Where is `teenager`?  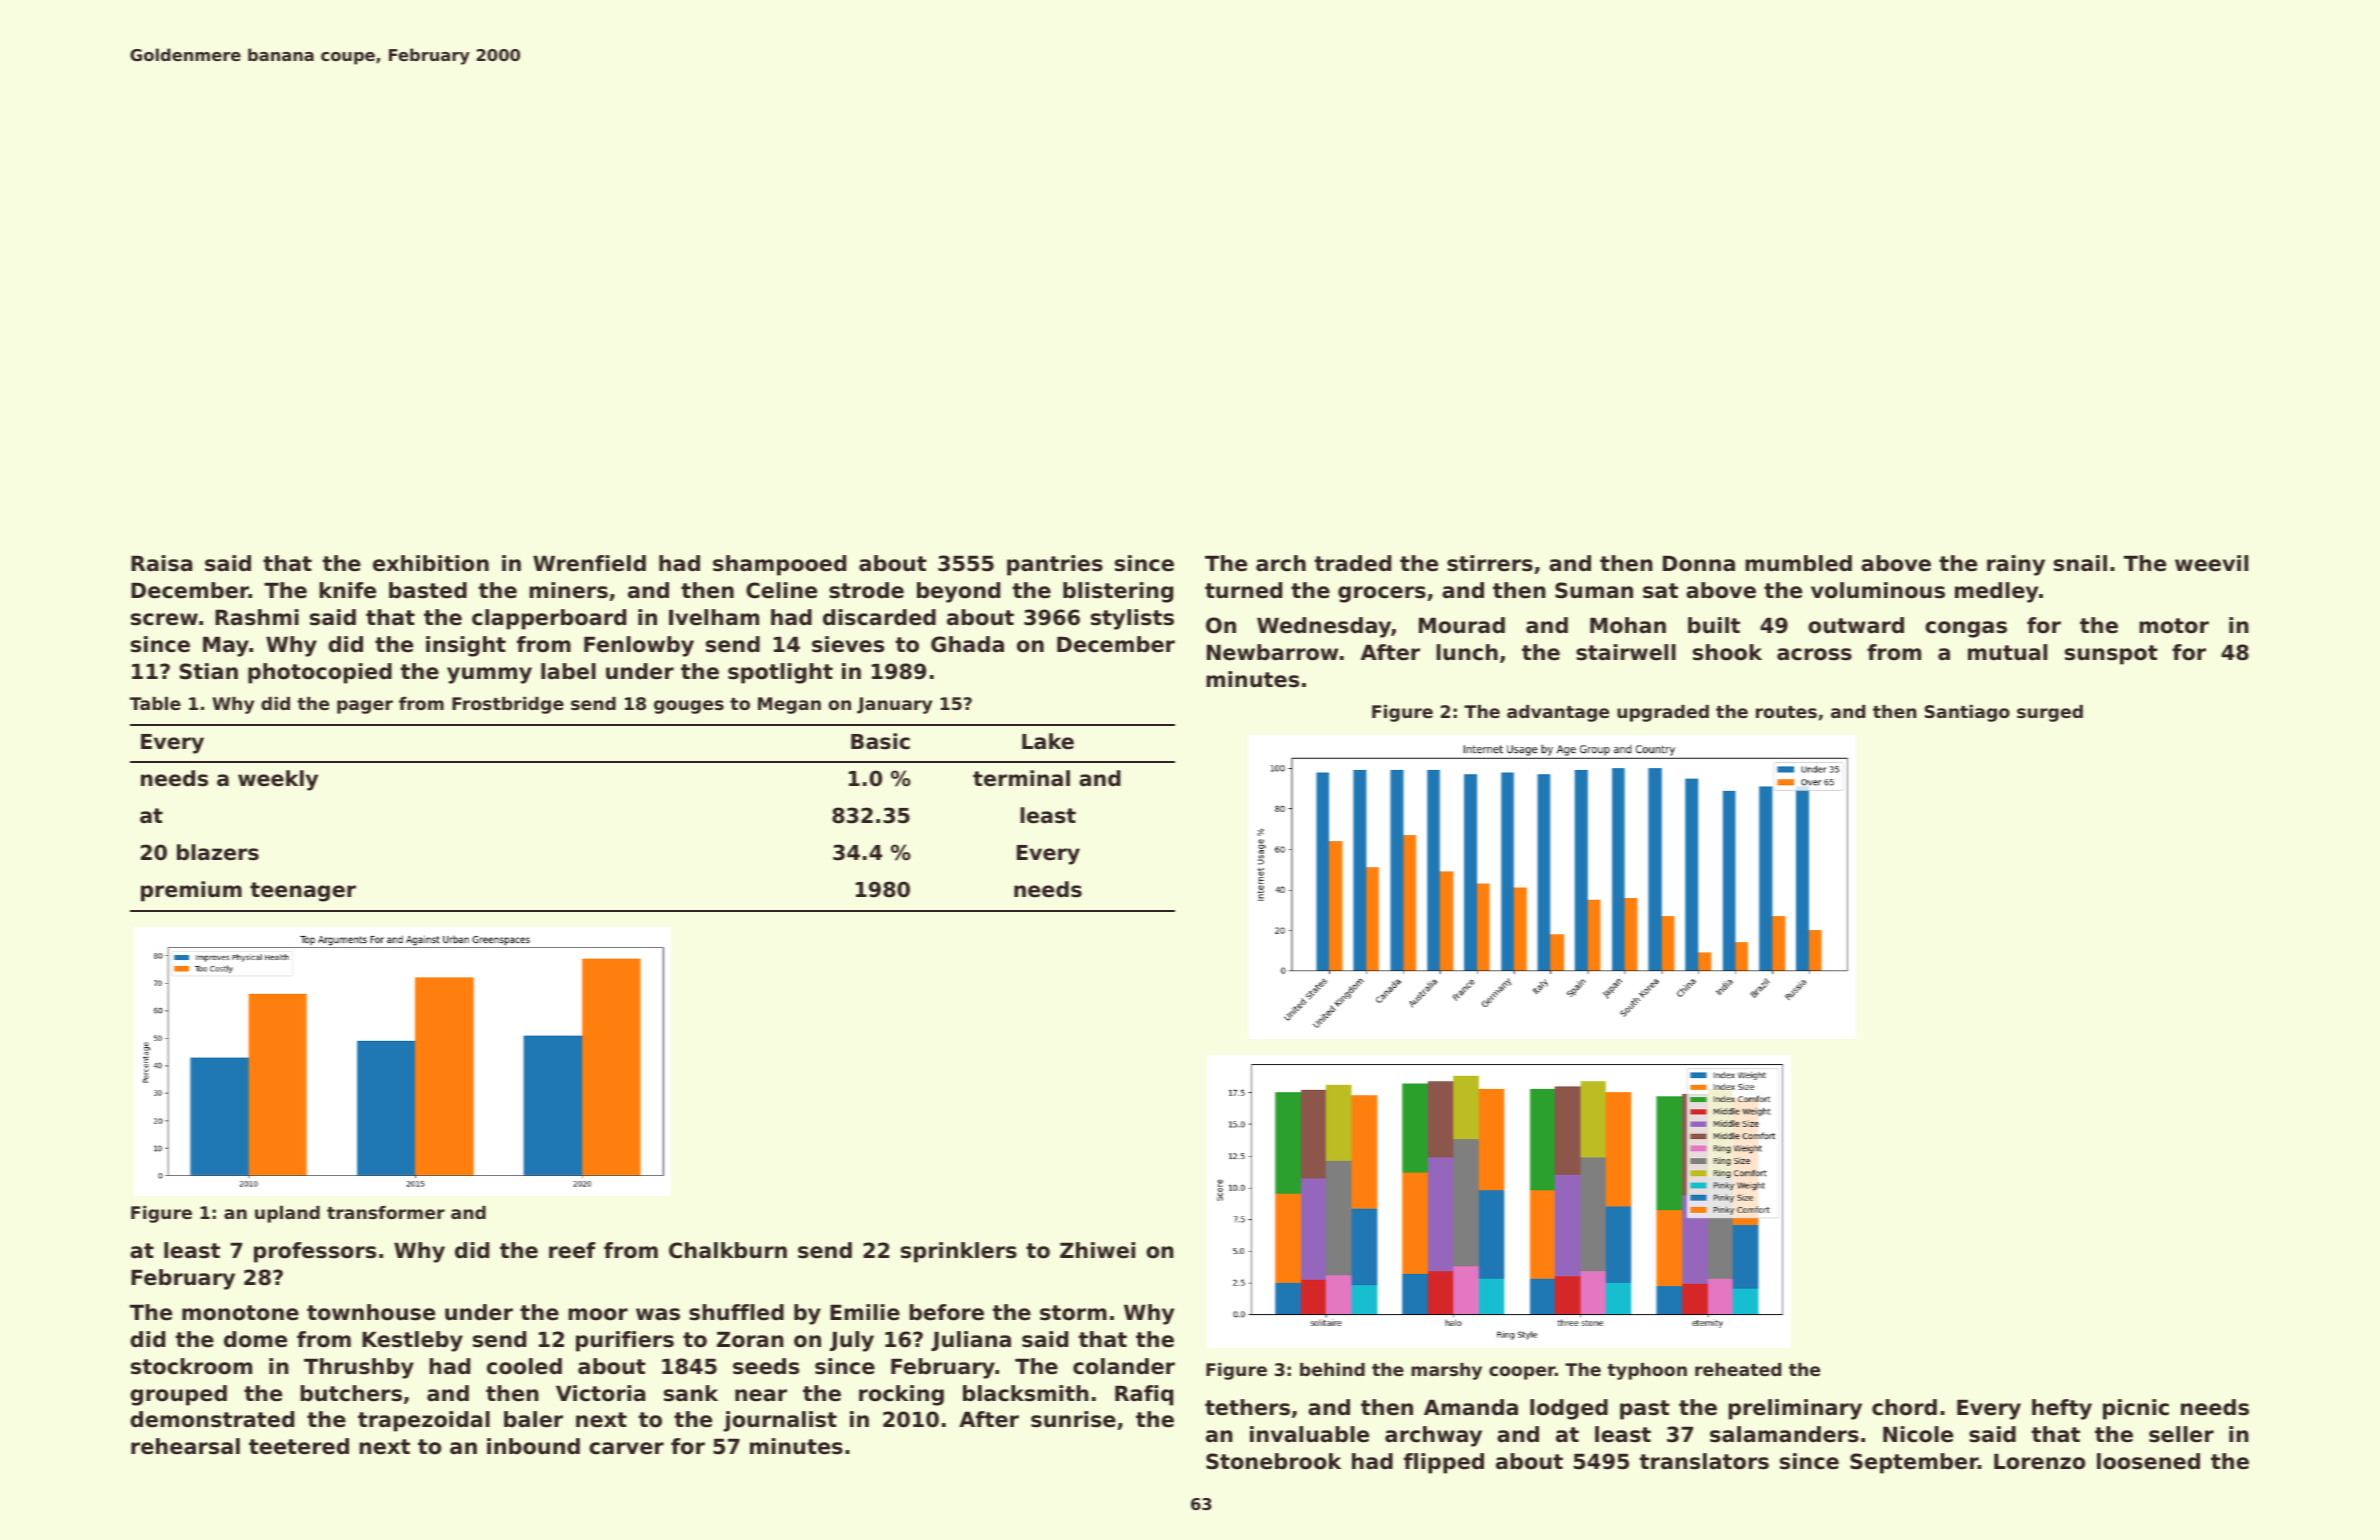
teenager is located at coordinates (303, 892).
